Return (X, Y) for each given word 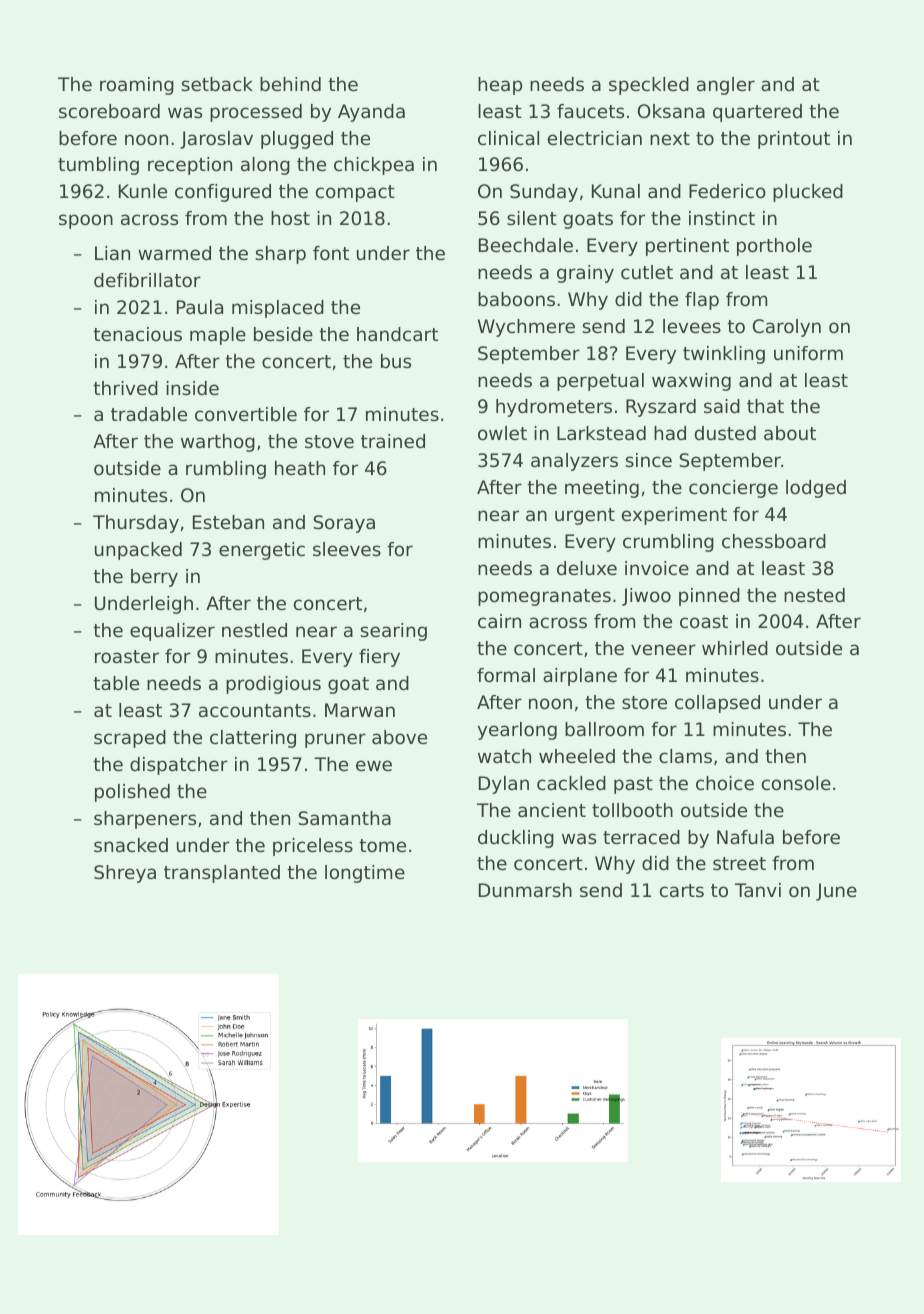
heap (500, 86)
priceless (313, 847)
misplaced (278, 309)
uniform (808, 353)
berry (154, 578)
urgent (585, 516)
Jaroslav (216, 140)
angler (726, 86)
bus (396, 361)
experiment (674, 516)
